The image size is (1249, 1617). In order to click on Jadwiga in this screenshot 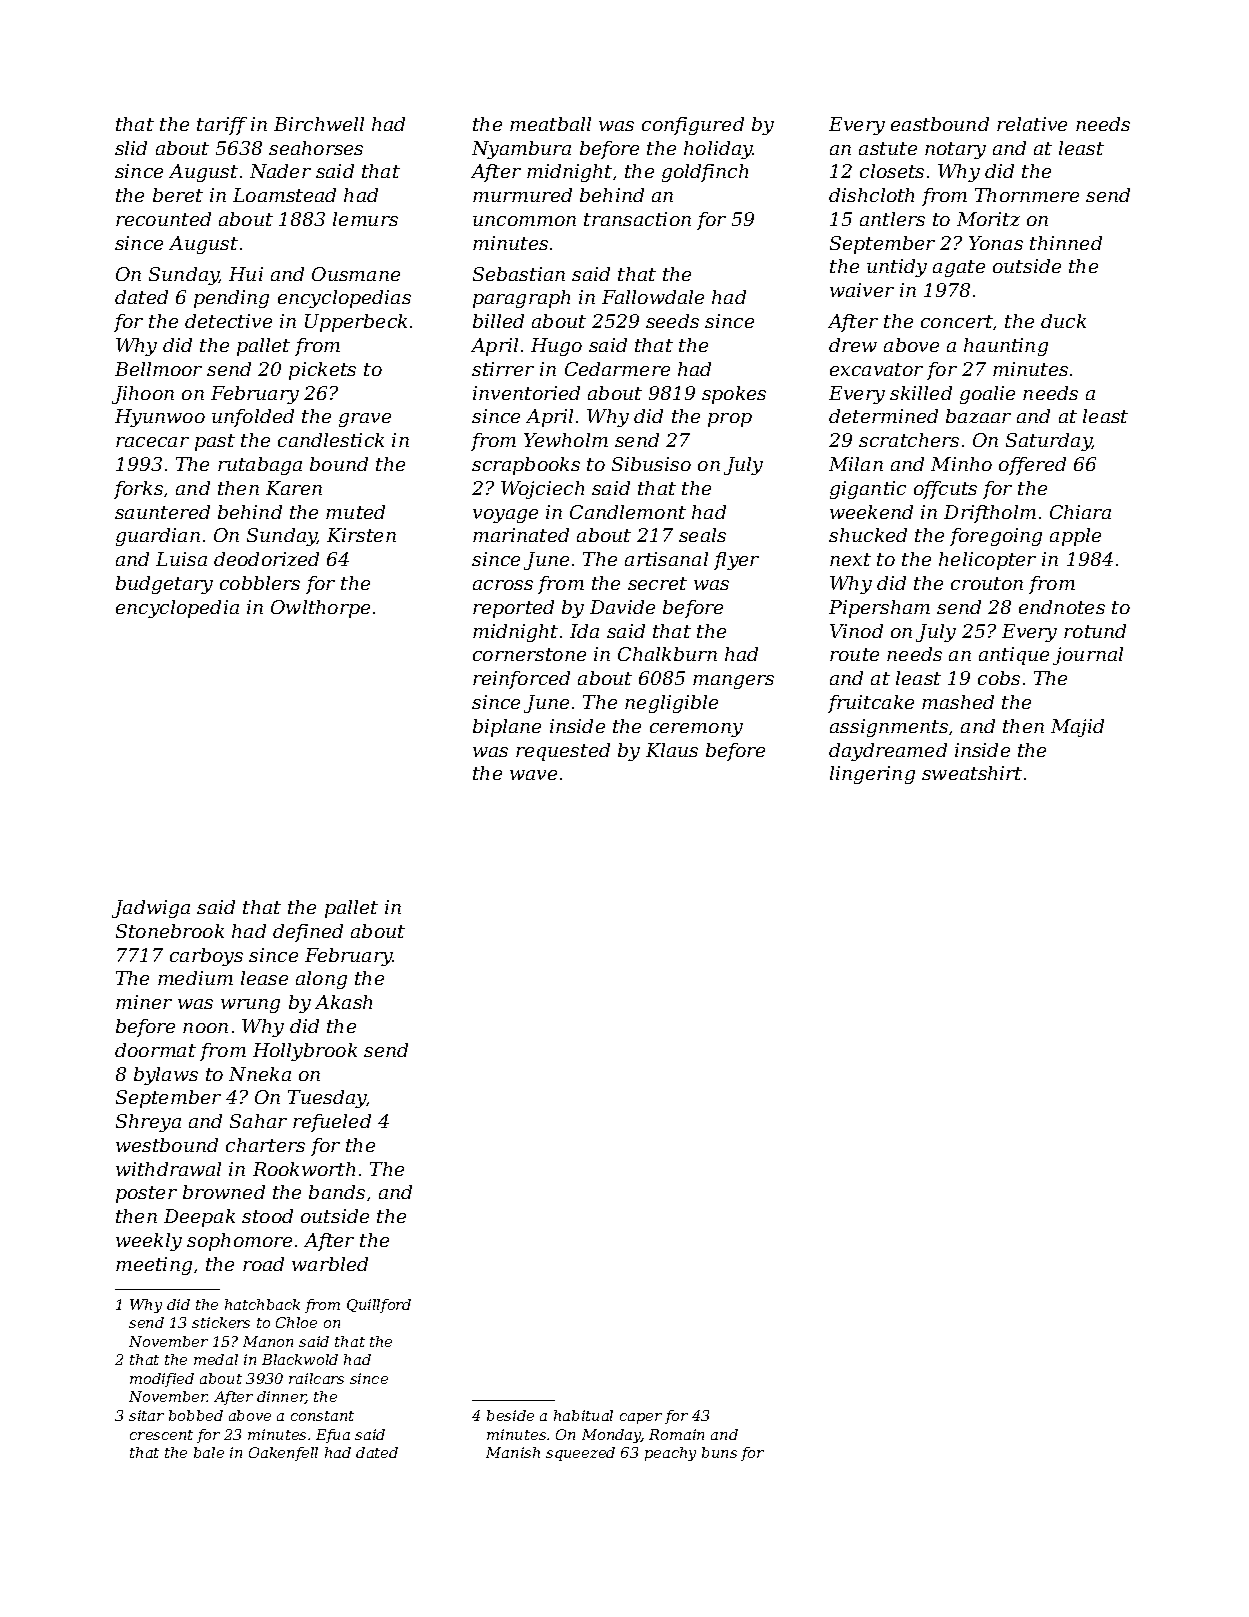, I will do `click(151, 909)`.
